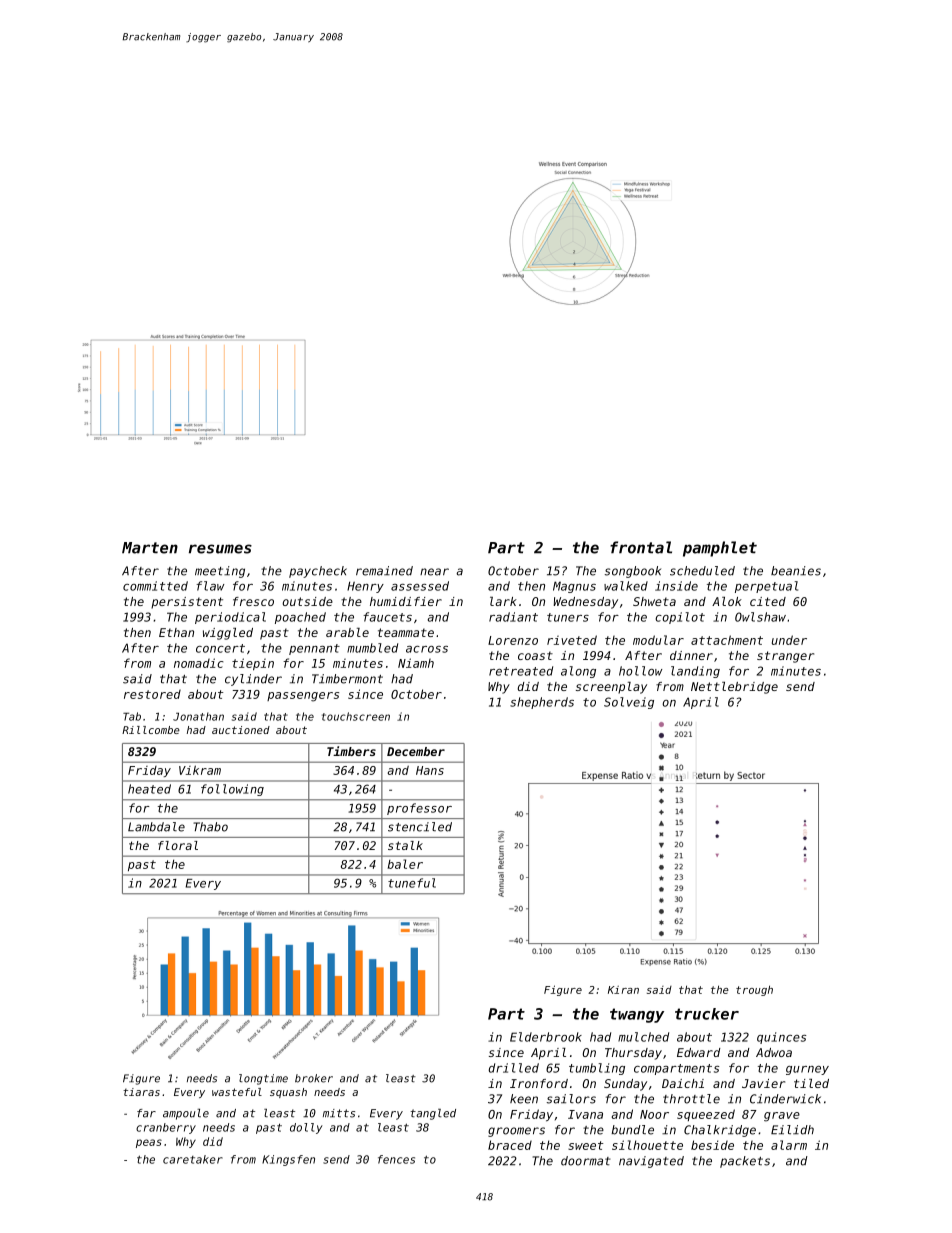 The height and width of the page is (1233, 952). I want to click on near, so click(434, 572).
